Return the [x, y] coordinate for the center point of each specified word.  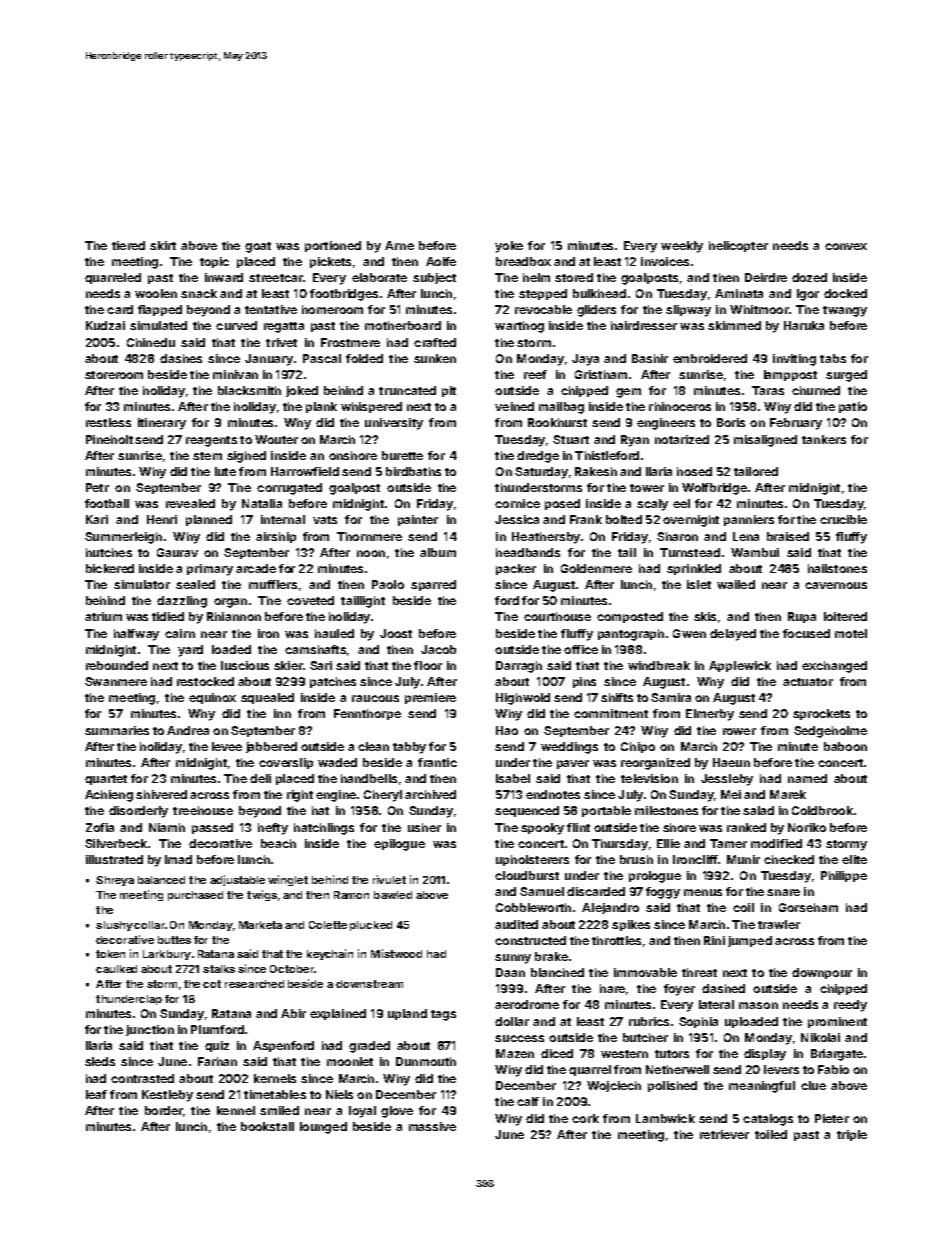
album [438, 552]
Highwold [523, 699]
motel [851, 633]
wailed [736, 584]
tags [443, 1015]
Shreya [115, 881]
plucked [371, 926]
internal [283, 519]
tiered [128, 245]
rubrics [649, 1021]
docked [845, 293]
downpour [822, 973]
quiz [217, 1046]
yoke [509, 247]
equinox [212, 698]
